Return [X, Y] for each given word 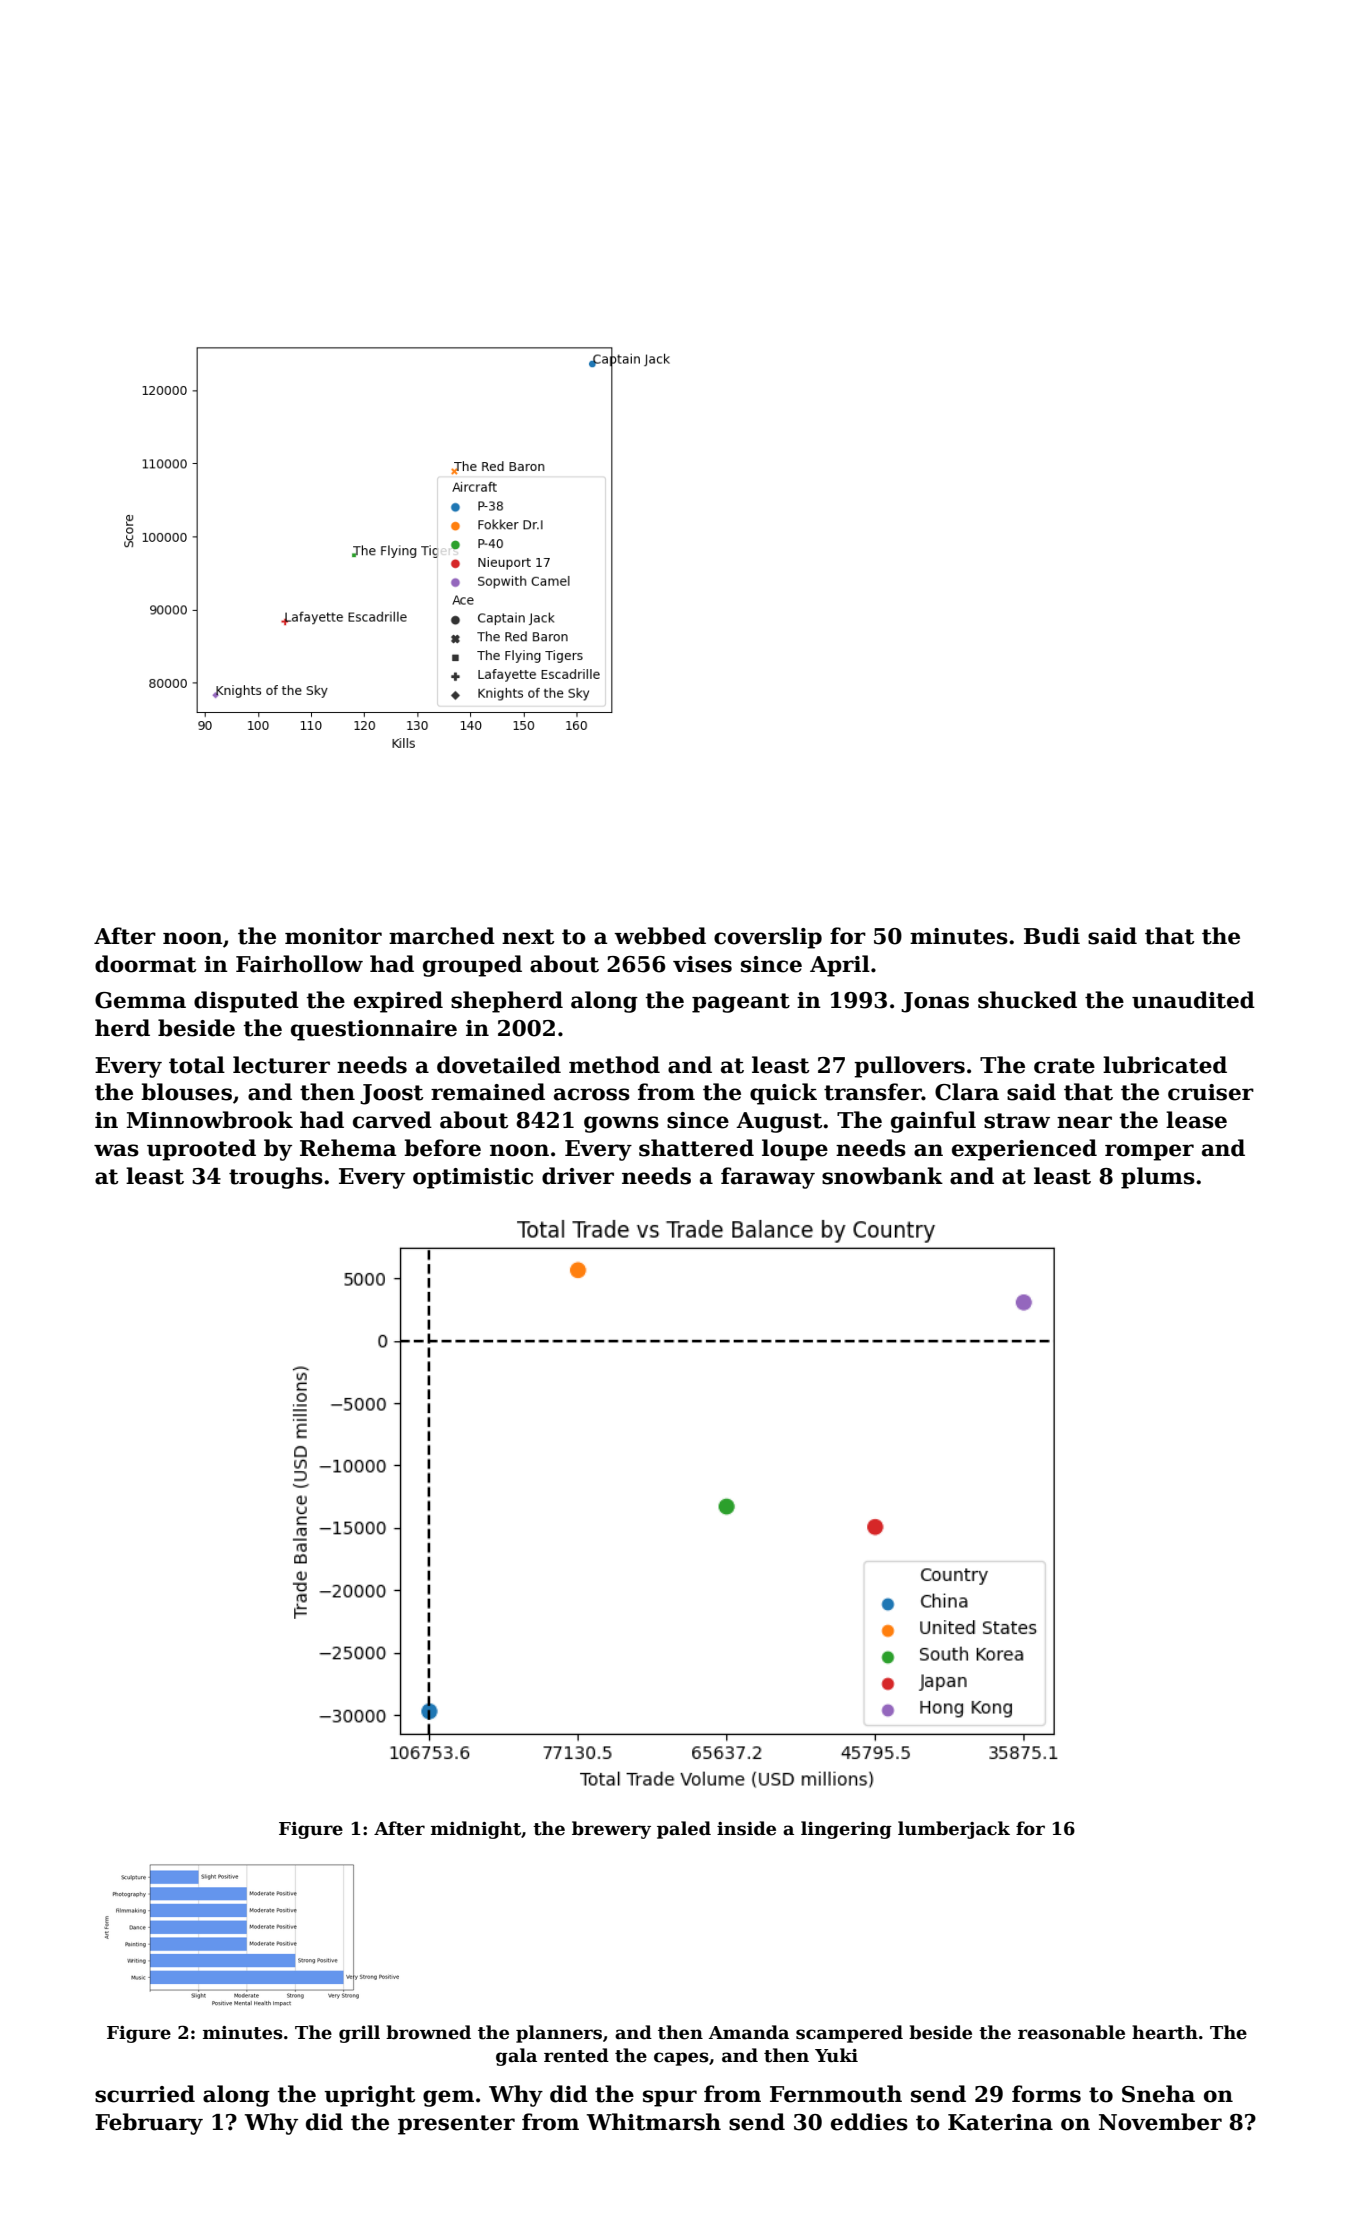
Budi [1052, 936]
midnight [476, 1830]
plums [1158, 1178]
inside [746, 1828]
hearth [1165, 2032]
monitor [333, 936]
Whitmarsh [654, 2122]
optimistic [473, 1178]
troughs [276, 1178]
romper [1149, 1152]
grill [359, 2034]
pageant [741, 1003]
